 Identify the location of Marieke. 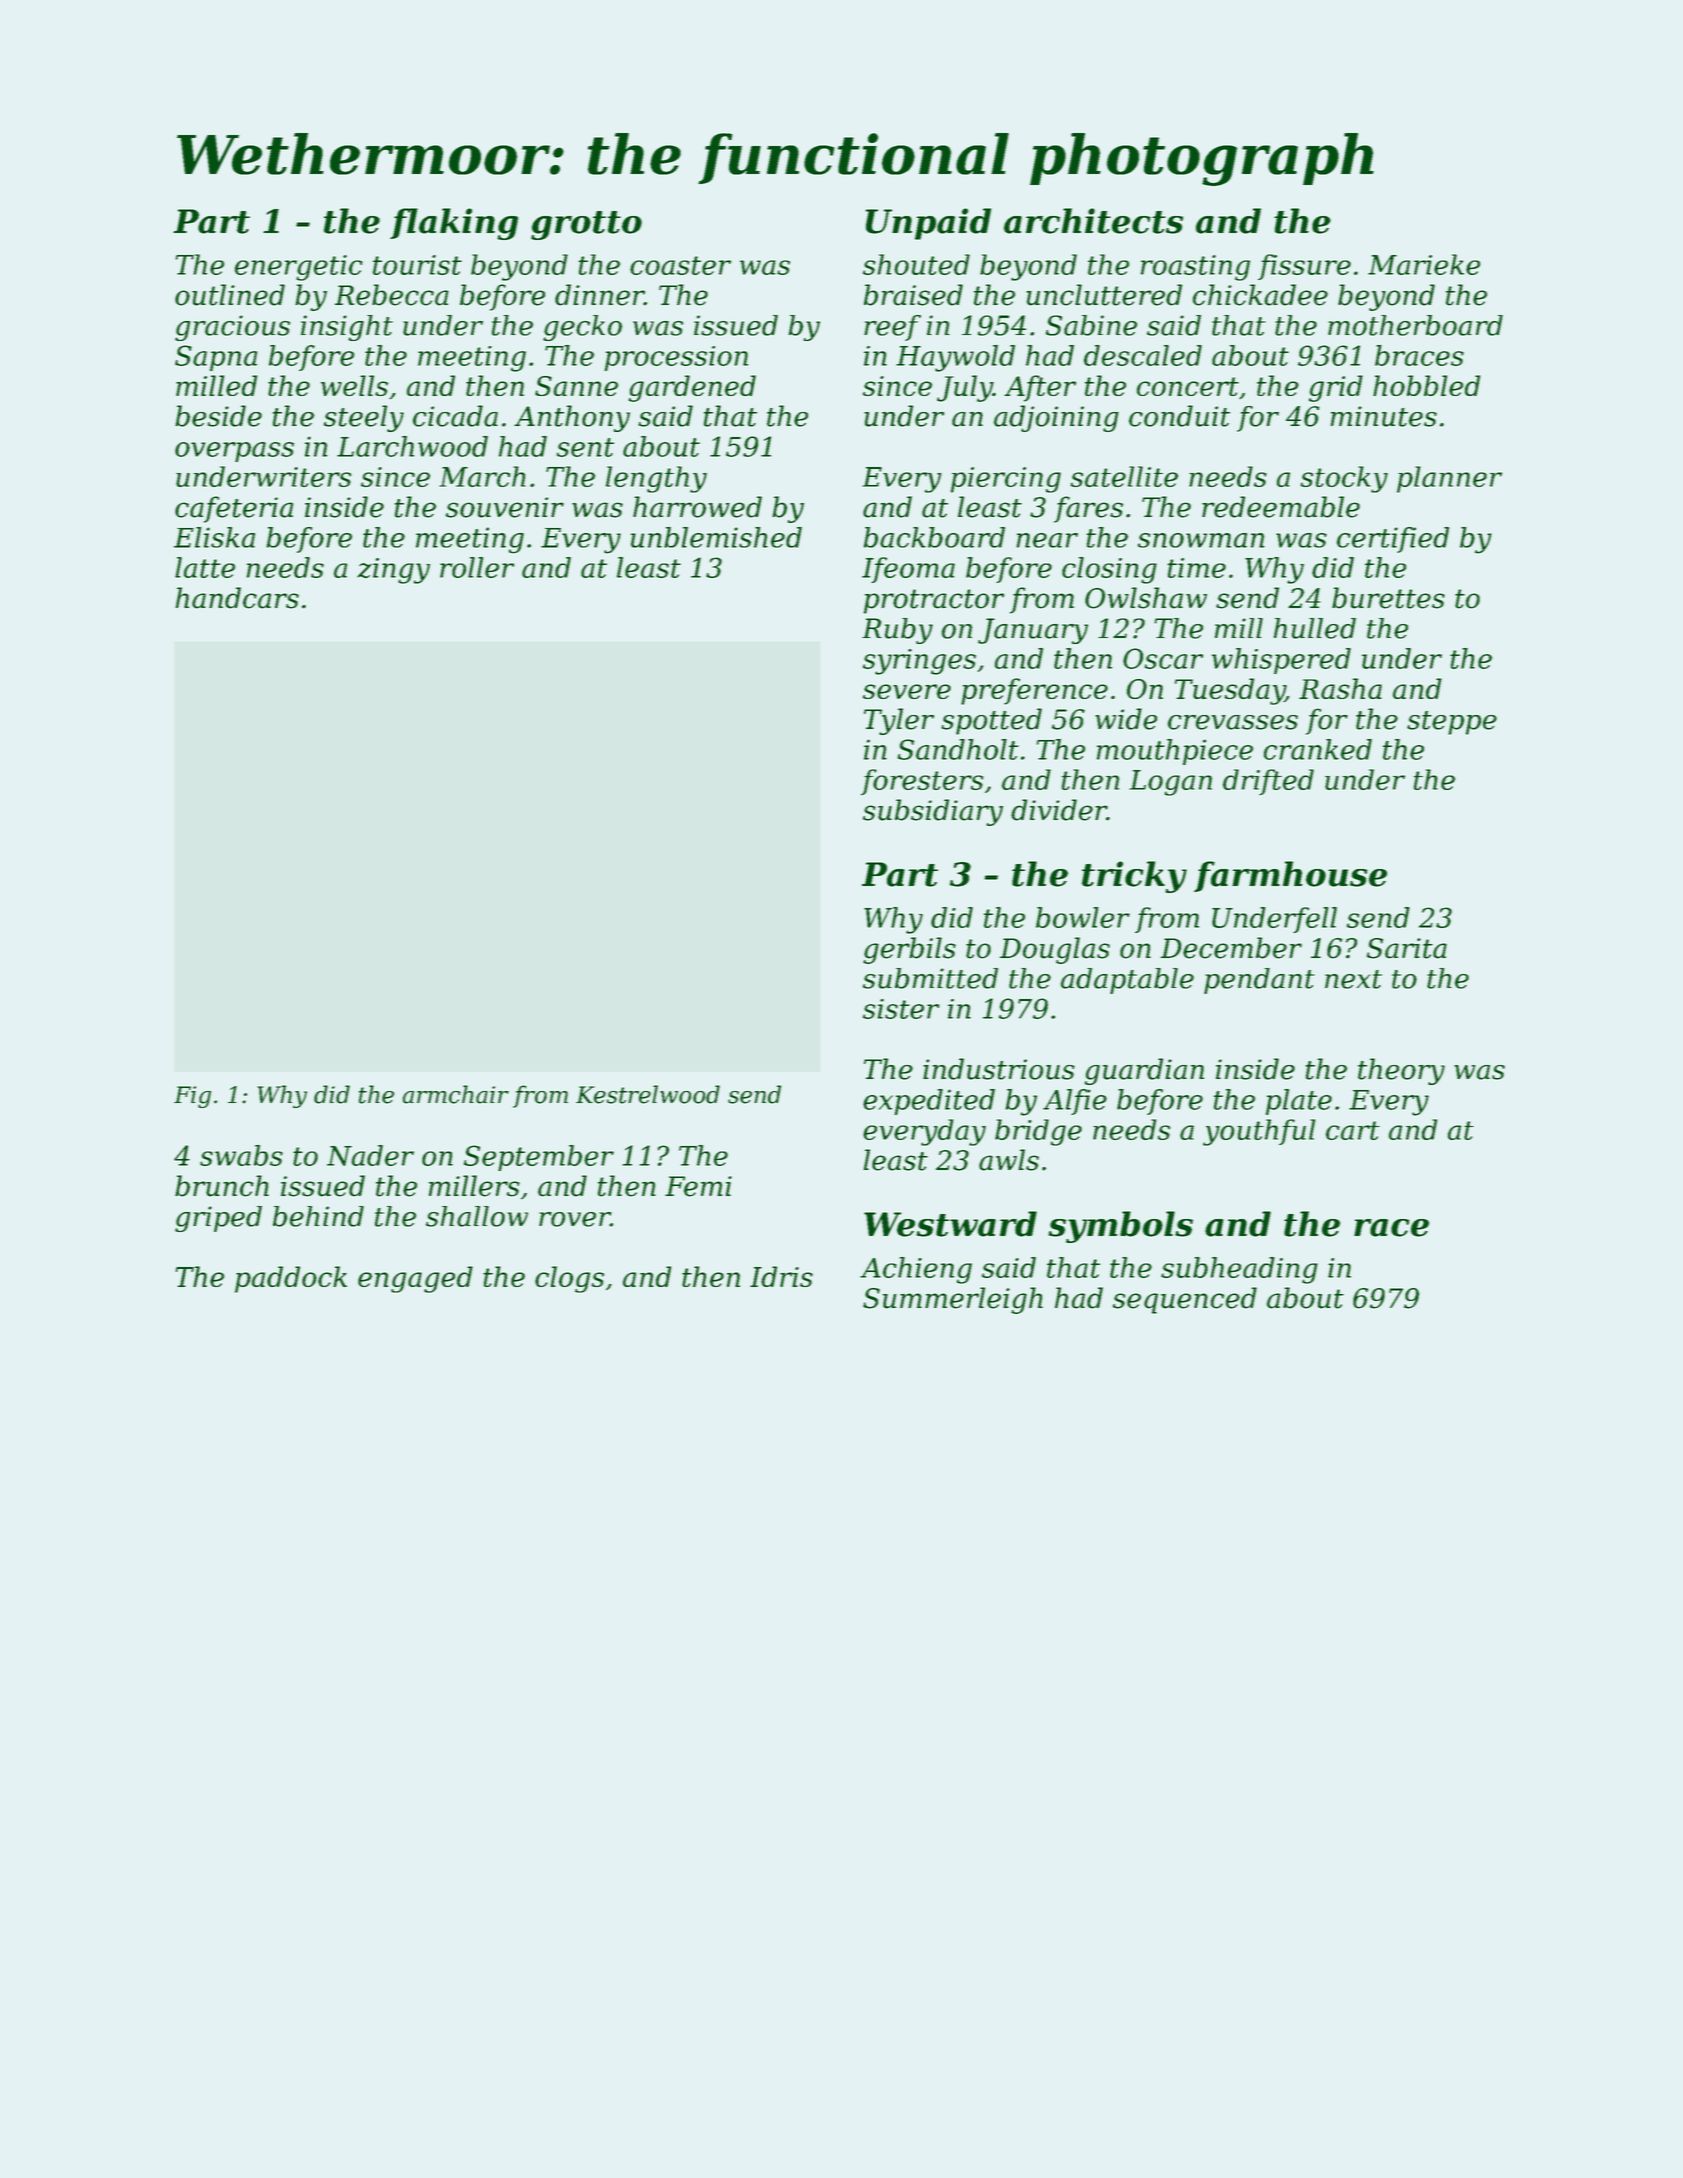
(1424, 264).
